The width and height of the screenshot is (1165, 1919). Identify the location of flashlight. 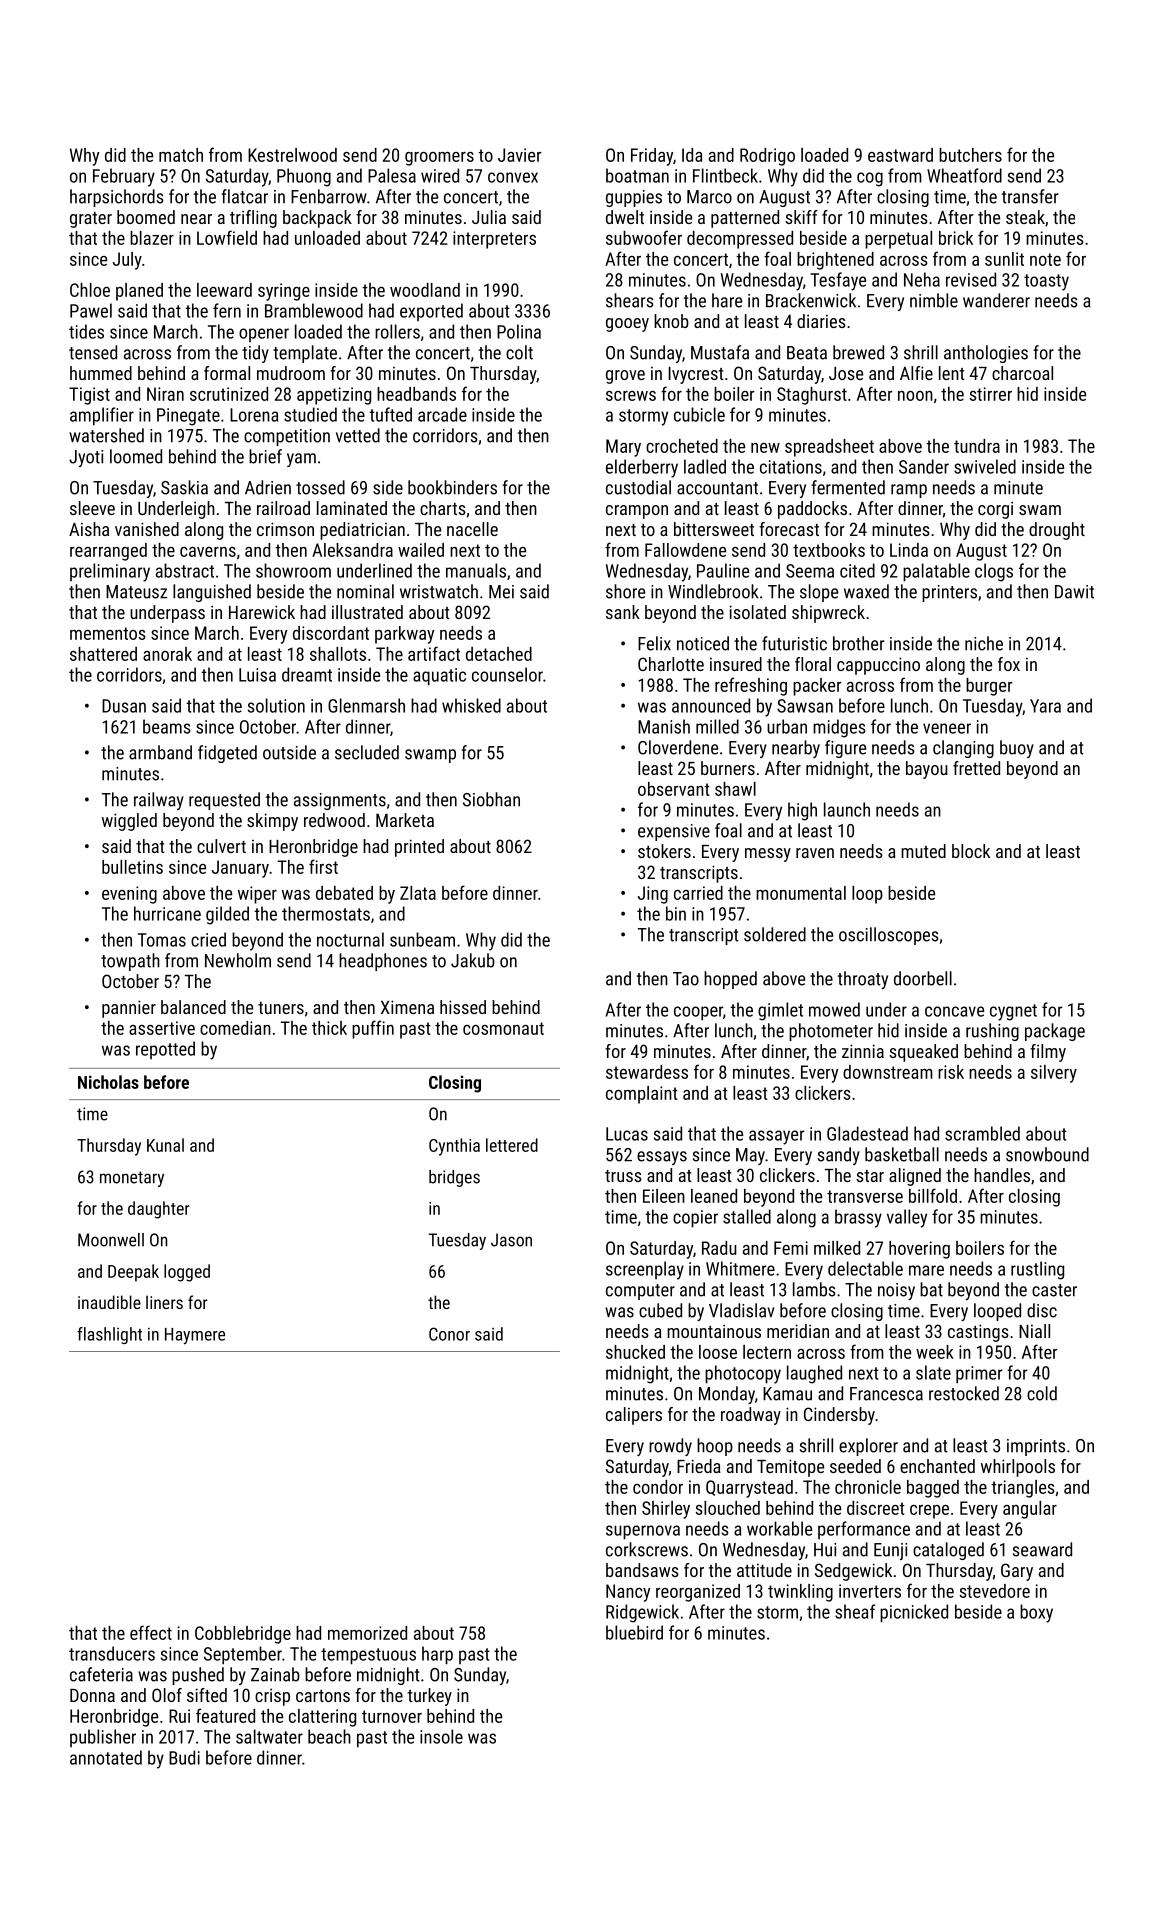
(109, 1335).
